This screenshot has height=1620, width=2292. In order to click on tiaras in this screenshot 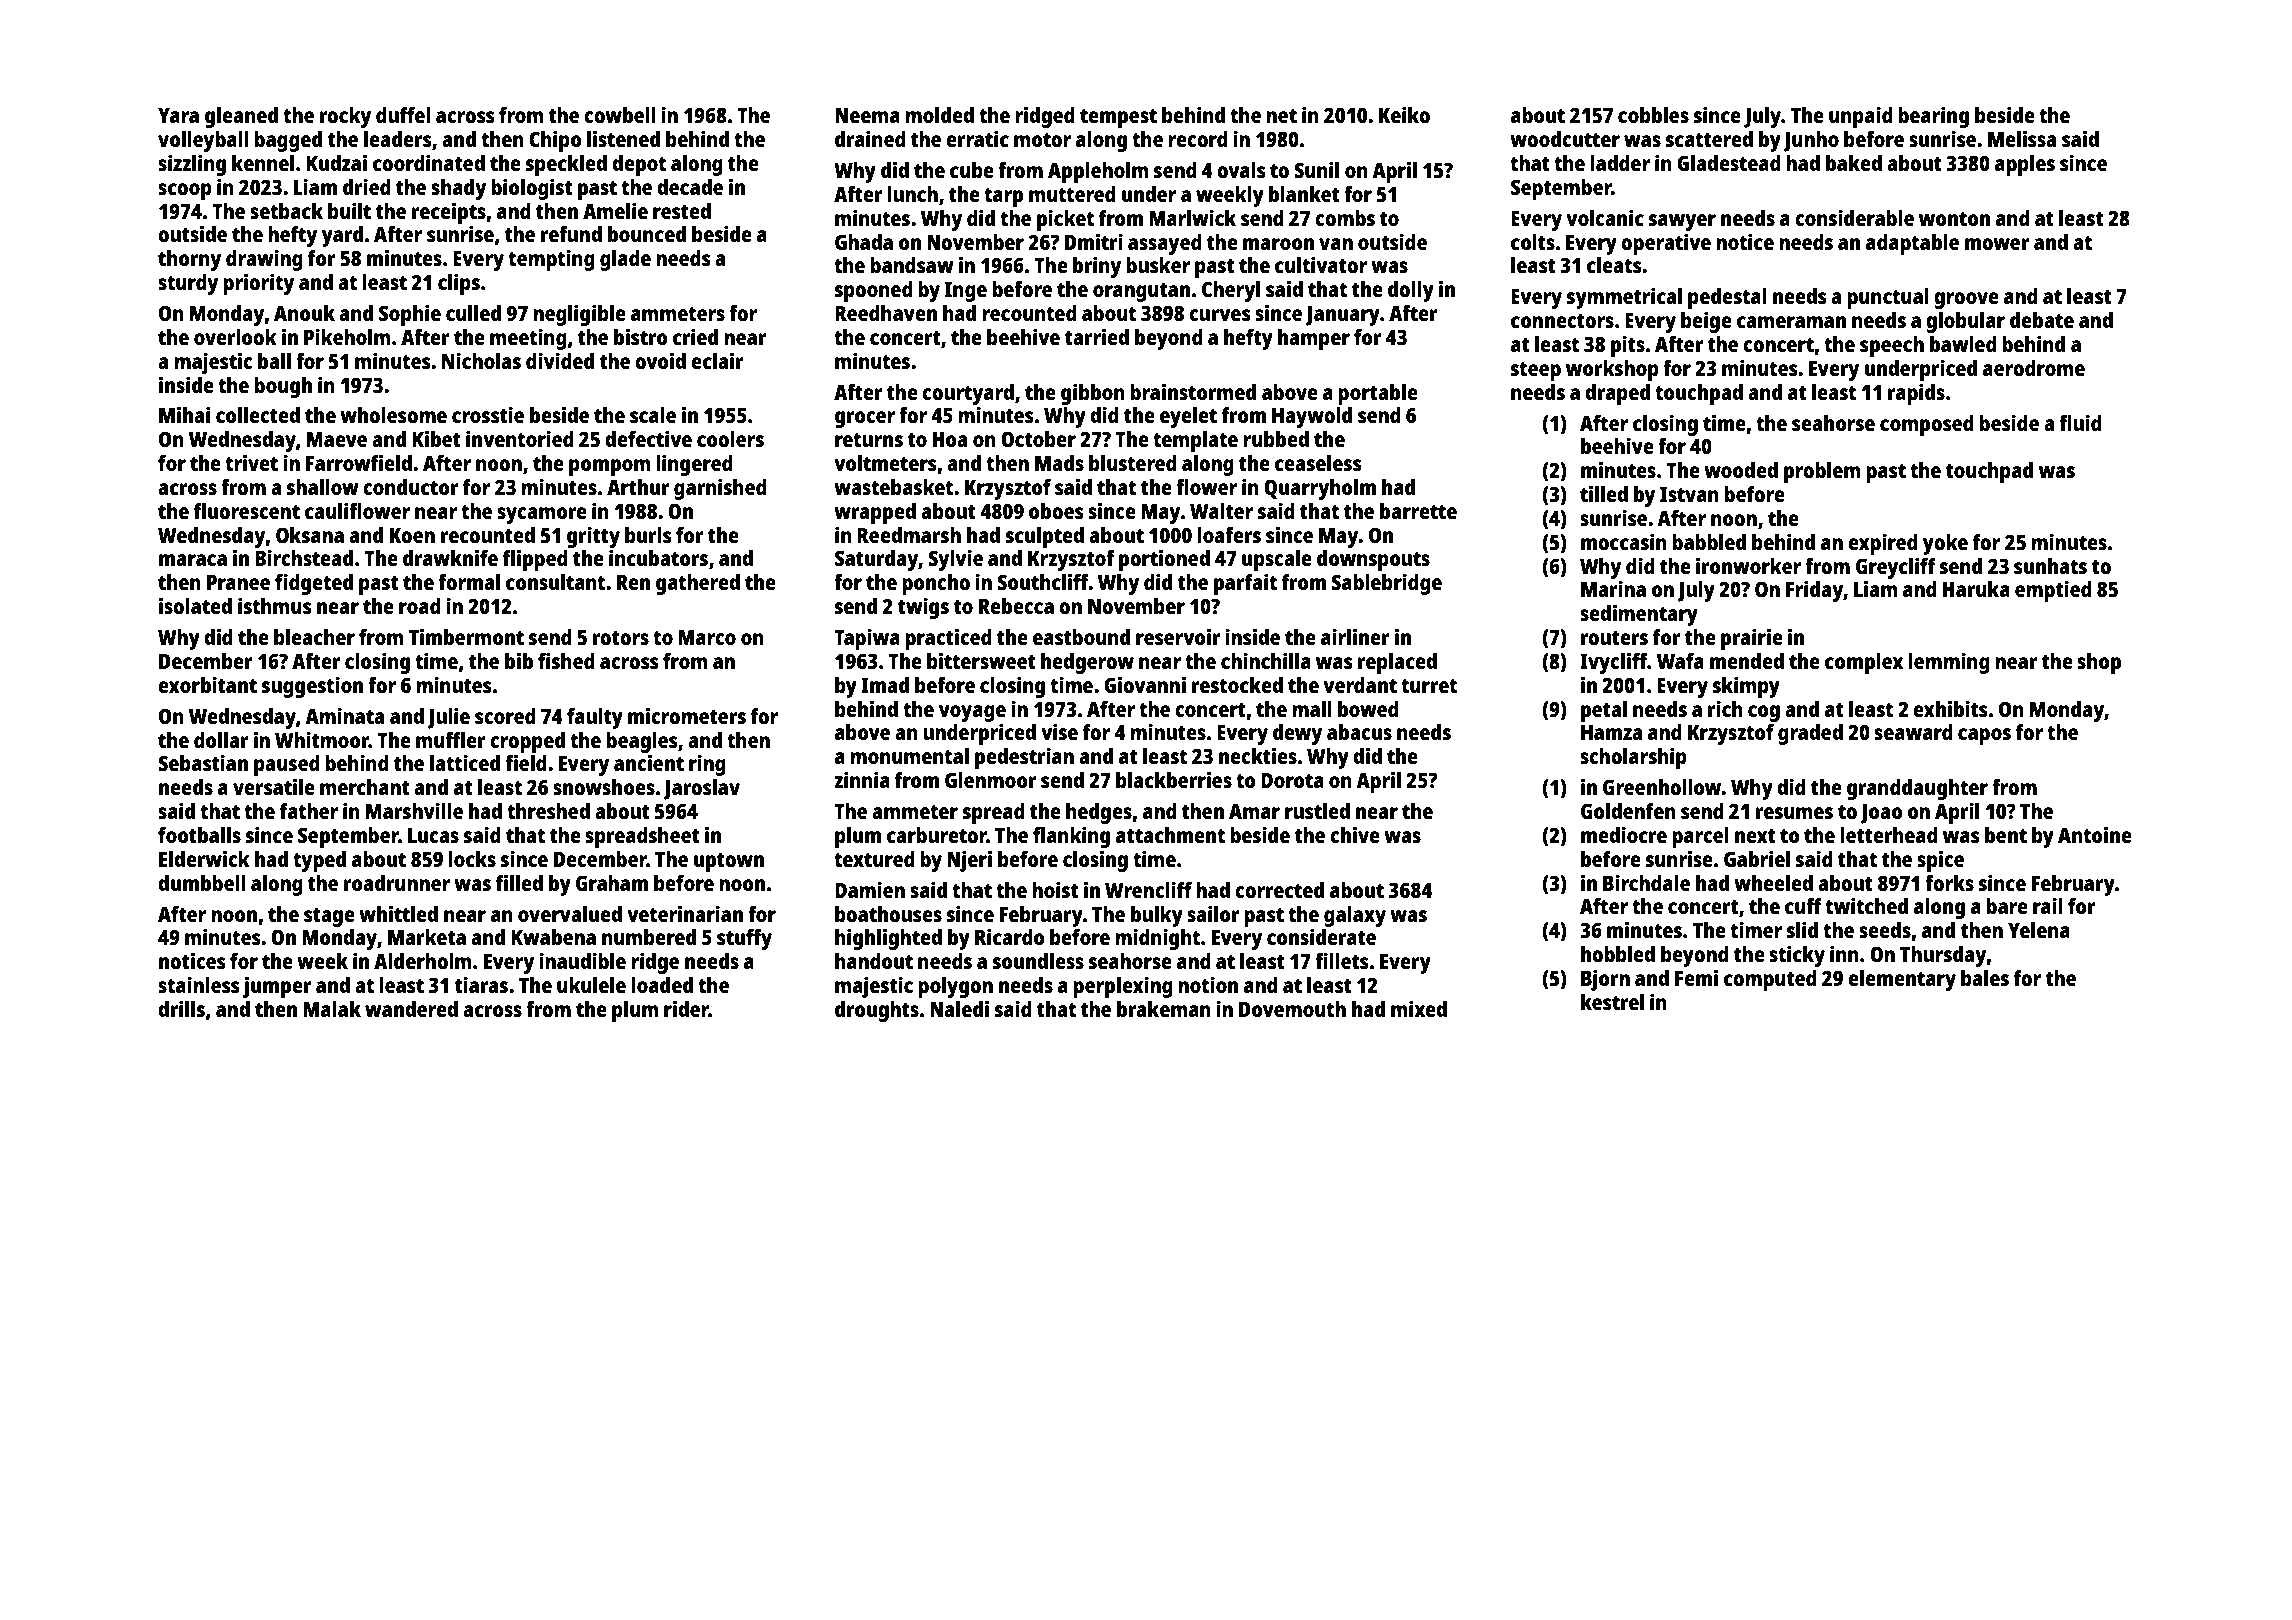, I will do `click(481, 984)`.
